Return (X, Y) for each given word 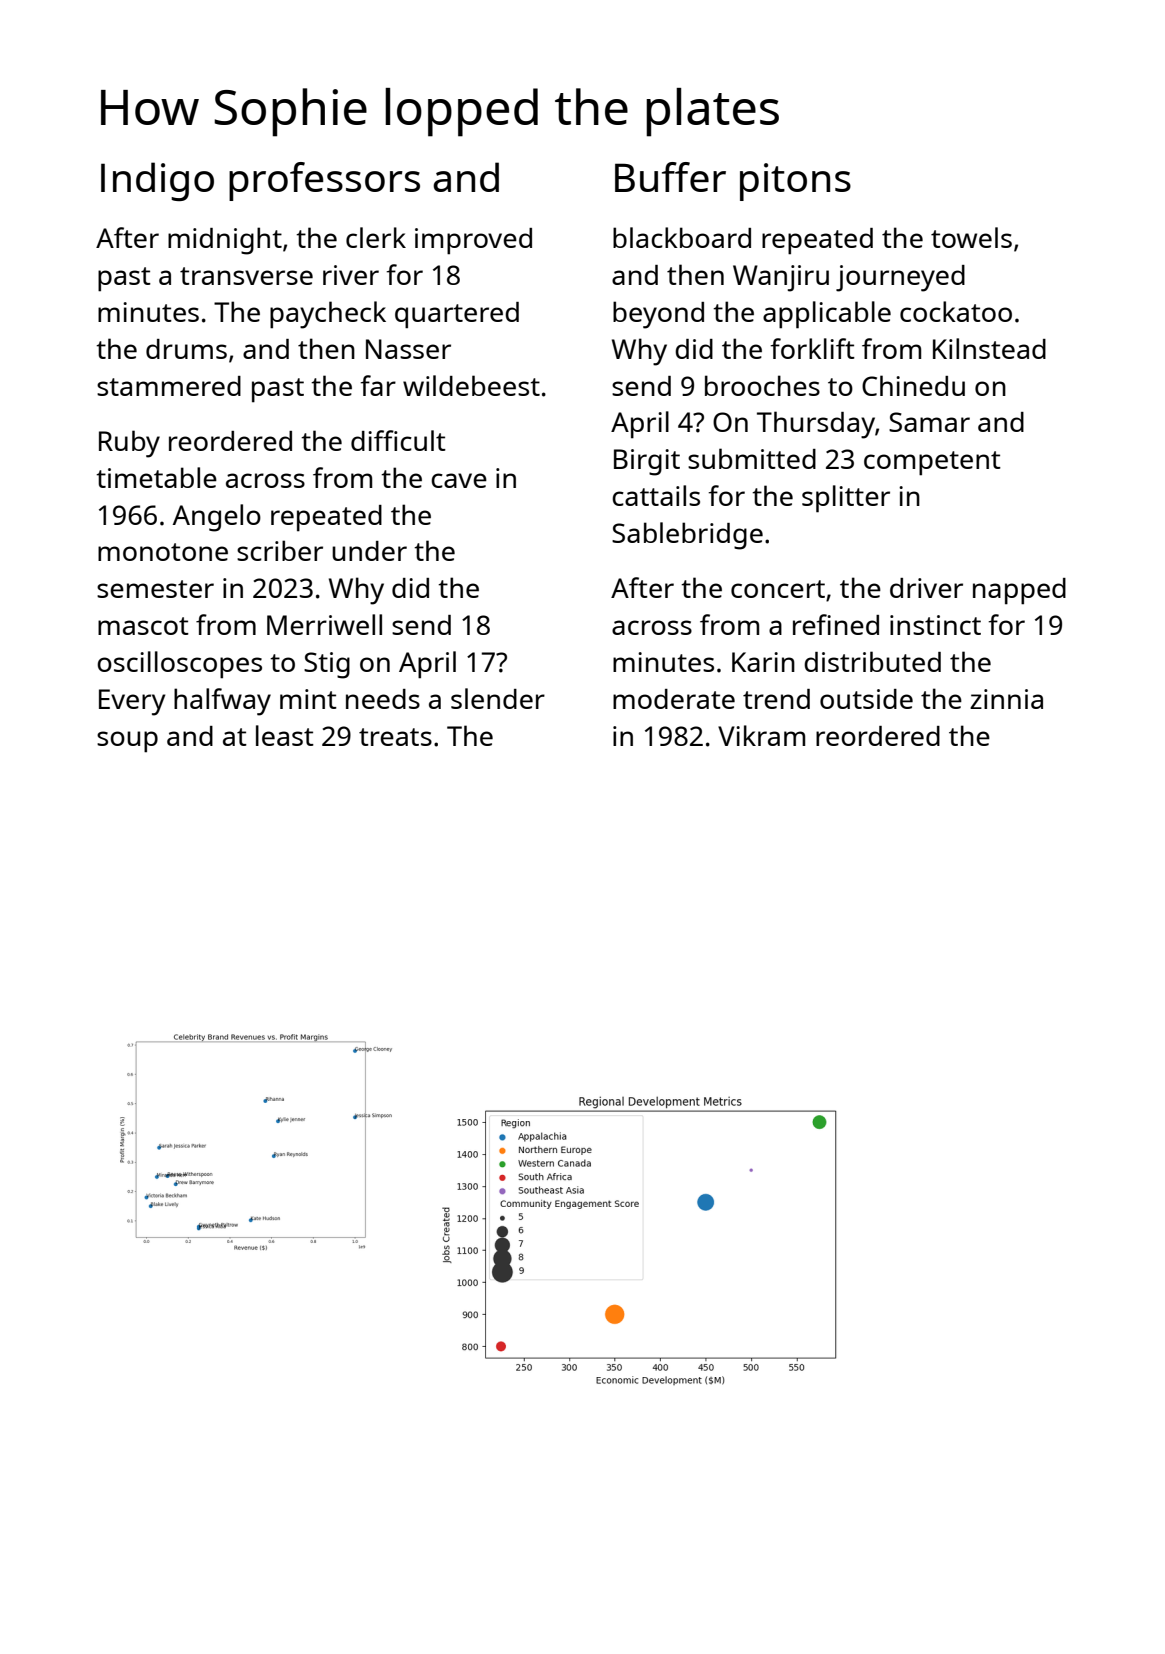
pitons (795, 182)
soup (127, 742)
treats (395, 737)
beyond (658, 315)
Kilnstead (989, 348)
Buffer (670, 177)
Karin (763, 662)
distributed (872, 661)
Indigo (157, 181)
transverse (246, 276)
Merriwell (324, 624)
